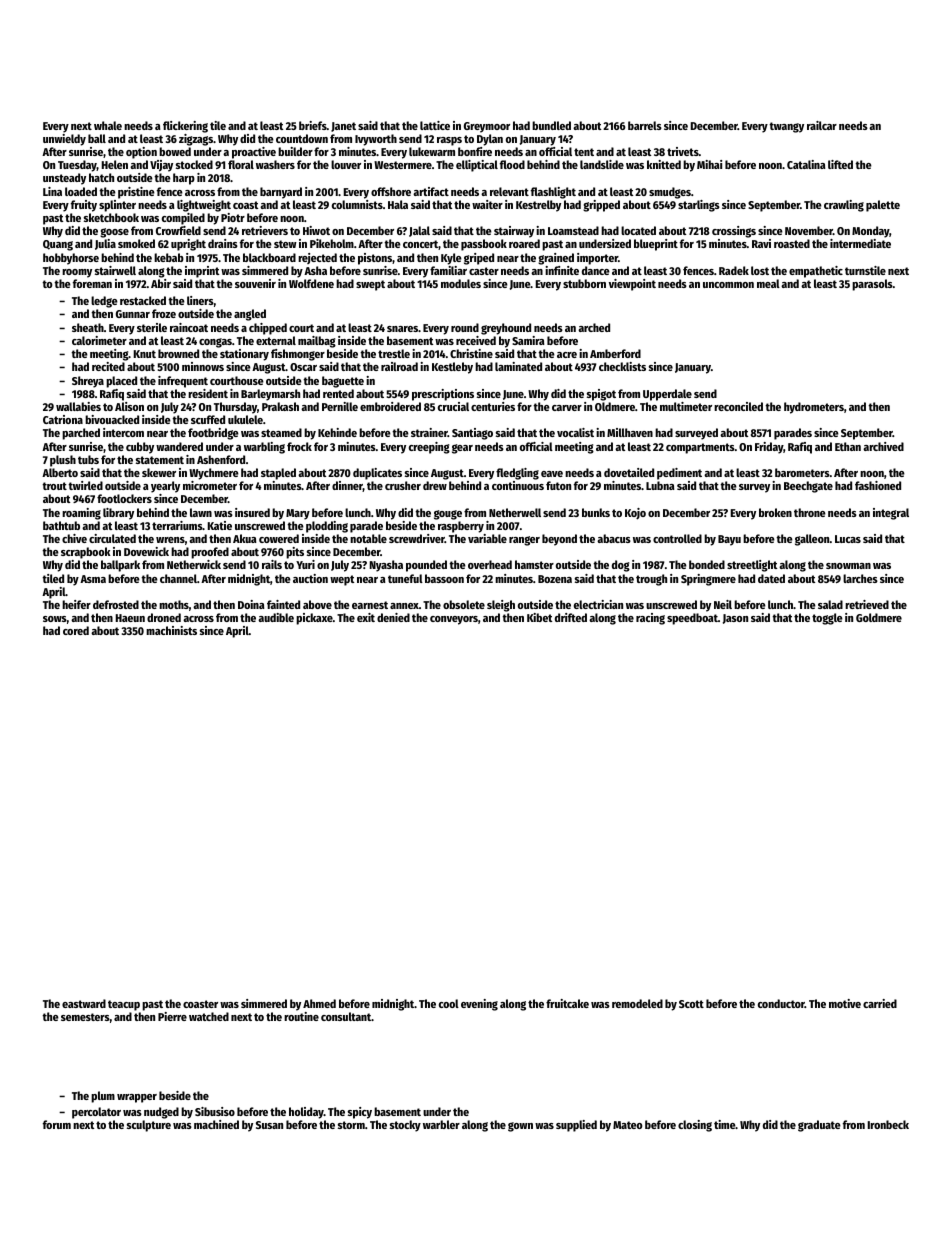 The height and width of the screenshot is (1233, 952). What do you see at coordinates (171, 630) in the screenshot?
I see `machinists` at bounding box center [171, 630].
